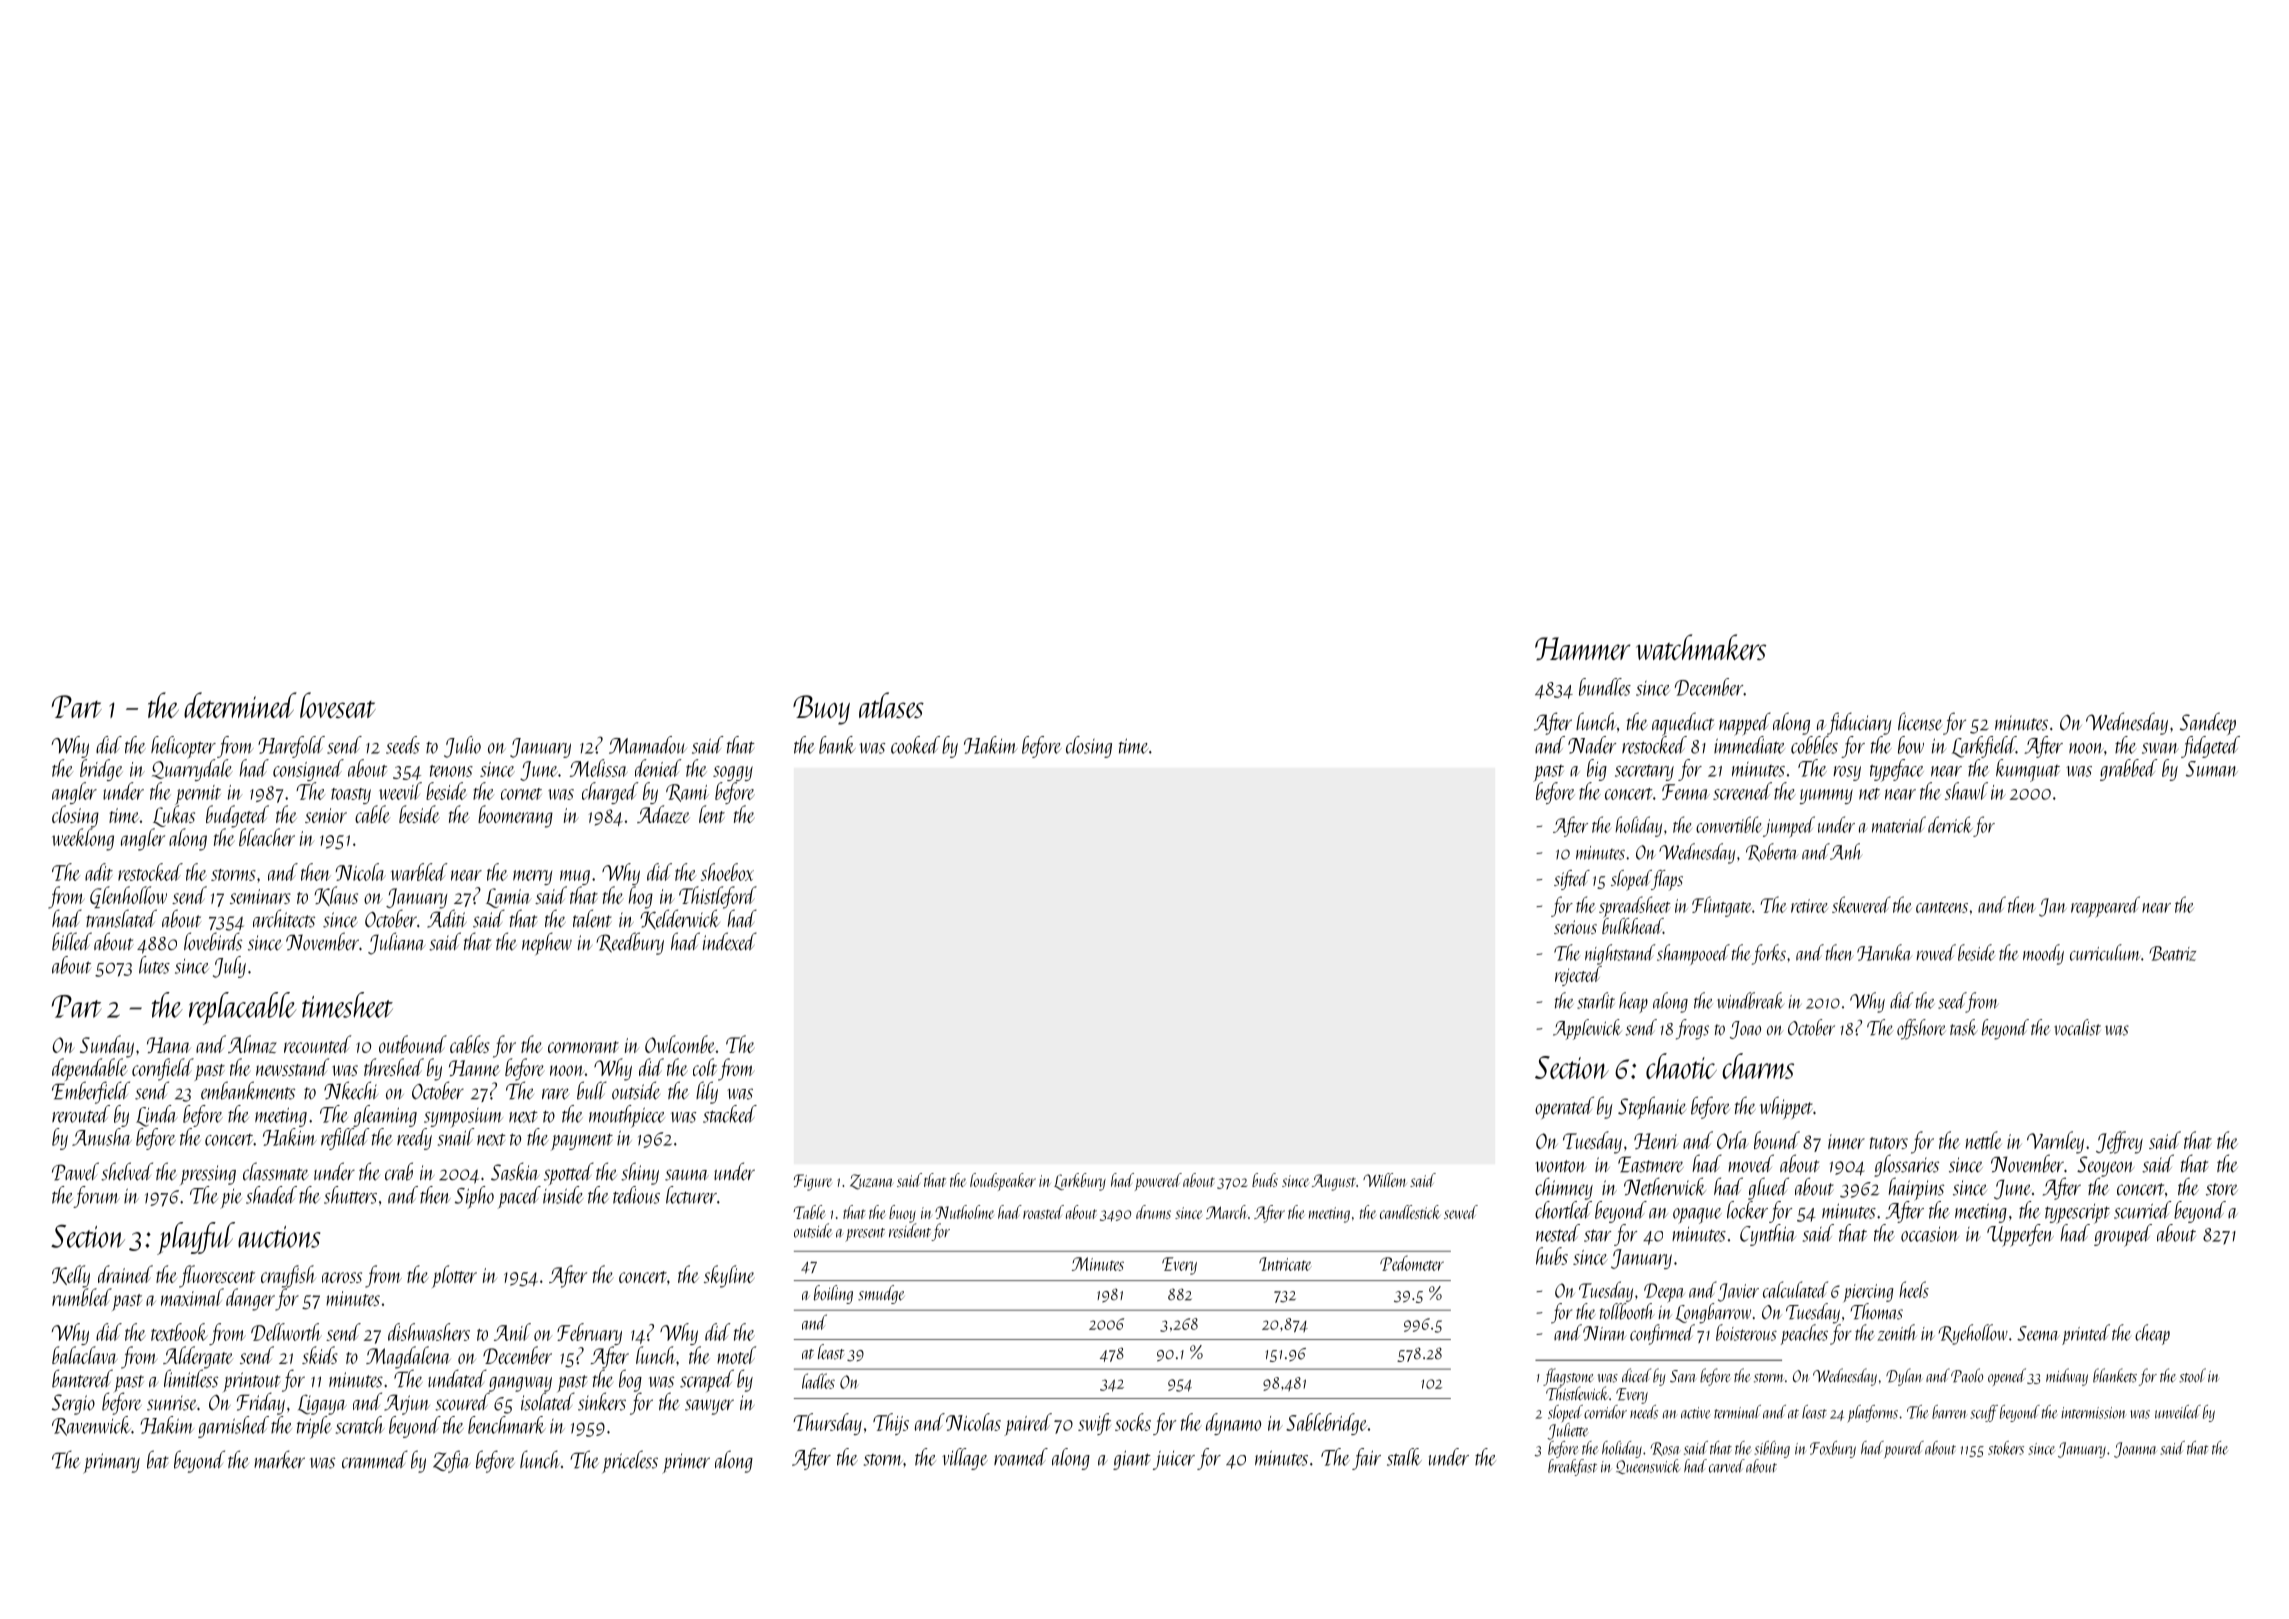  Describe the element at coordinates (730, 941) in the image. I see `indexed` at that location.
